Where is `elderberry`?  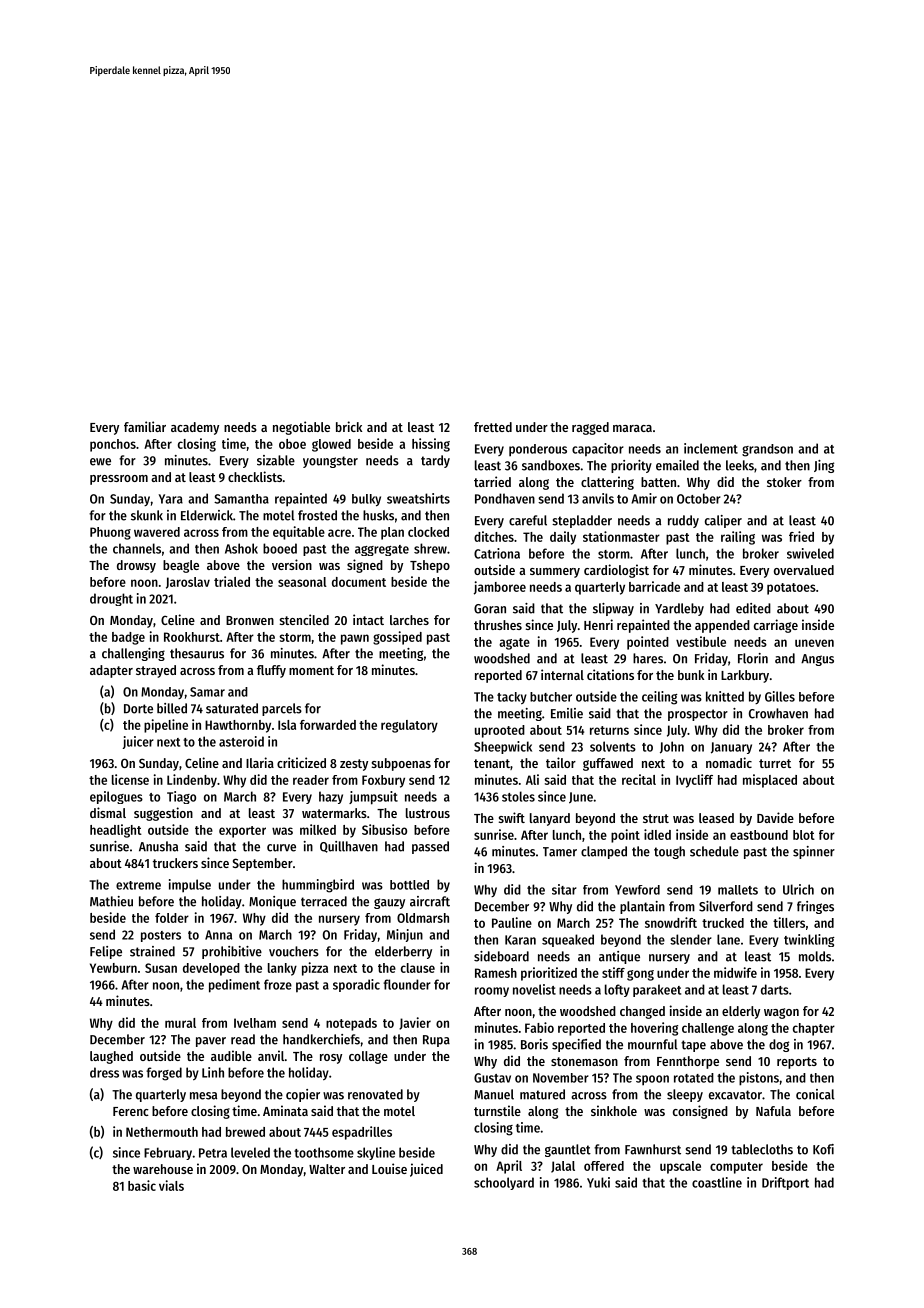
elderberry is located at coordinates (403, 952).
